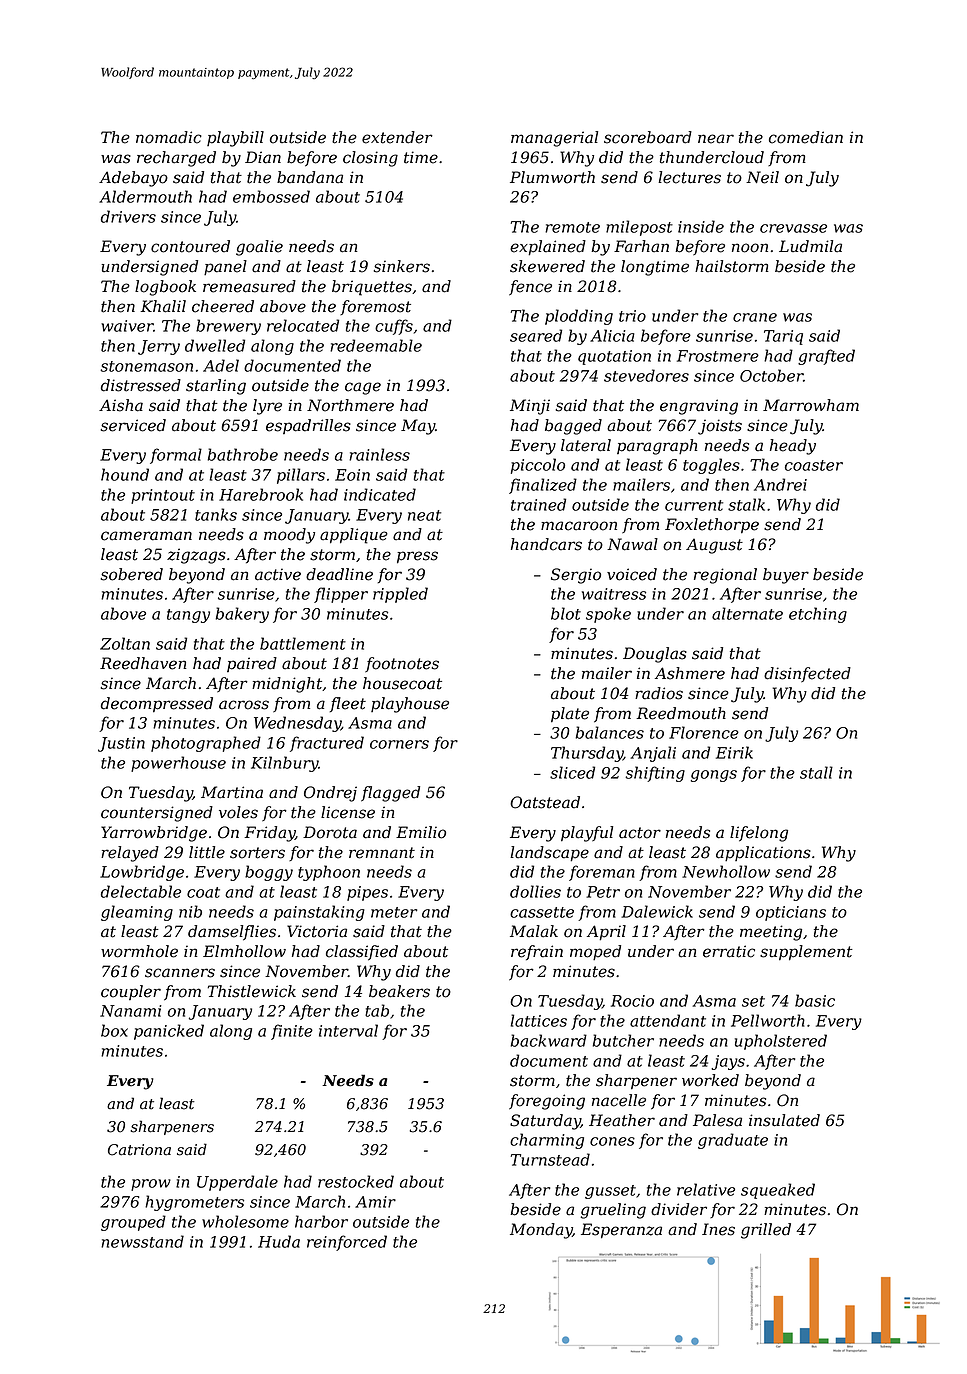 The height and width of the screenshot is (1374, 967). What do you see at coordinates (570, 715) in the screenshot?
I see `plate` at bounding box center [570, 715].
